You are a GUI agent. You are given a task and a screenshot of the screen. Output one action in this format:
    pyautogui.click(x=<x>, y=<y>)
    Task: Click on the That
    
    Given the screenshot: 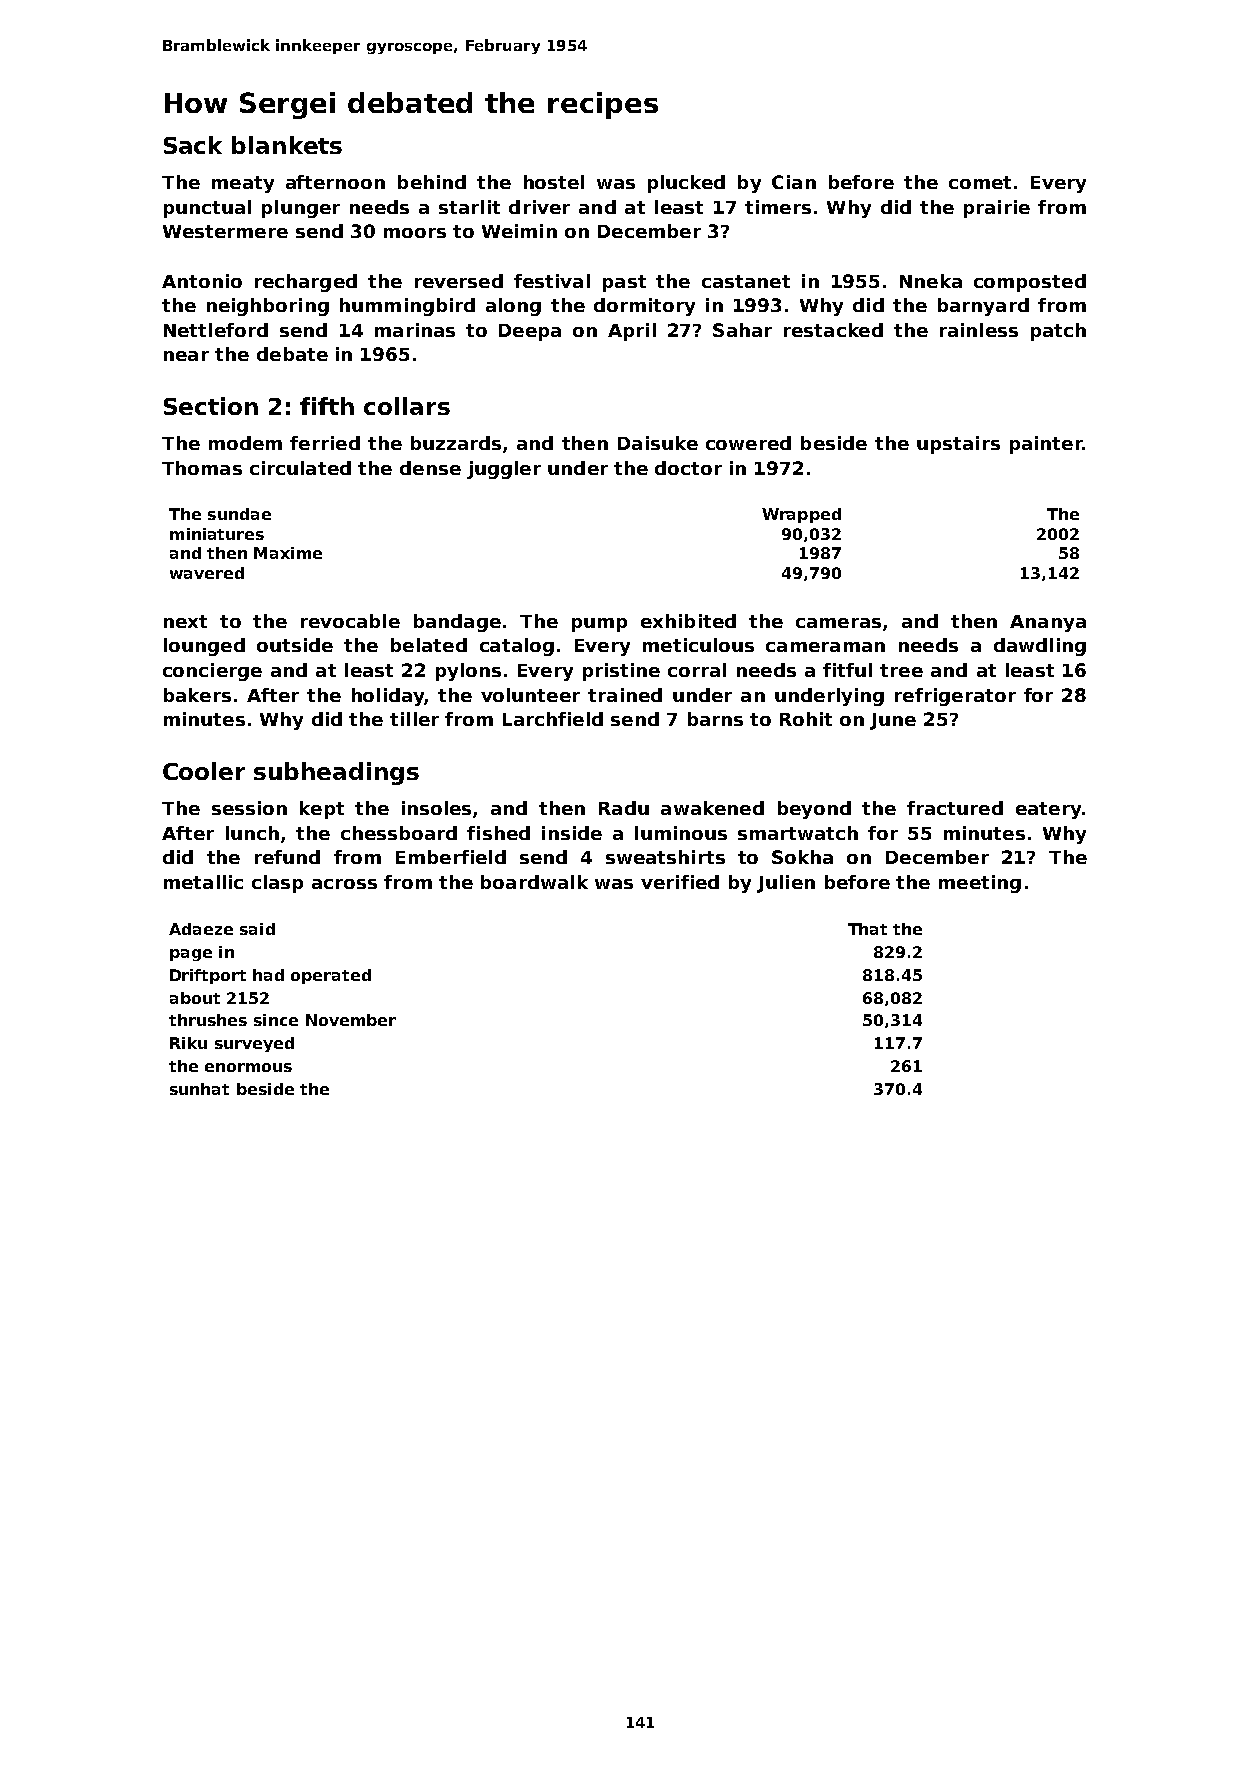 What is the action you would take?
    pyautogui.click(x=867, y=929)
